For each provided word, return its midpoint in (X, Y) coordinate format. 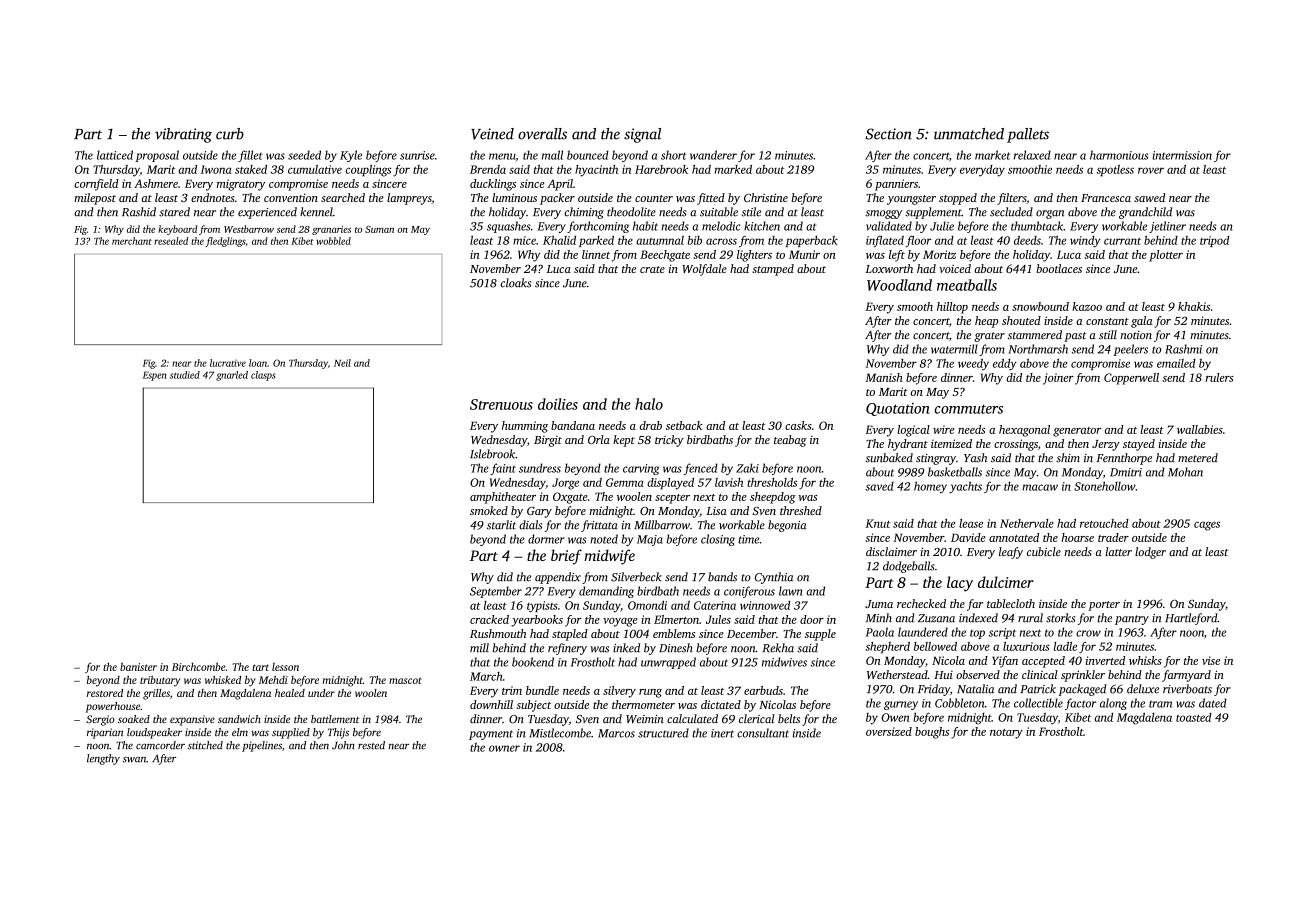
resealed (171, 241)
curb (230, 134)
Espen (155, 376)
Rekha (778, 648)
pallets (1028, 135)
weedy (973, 364)
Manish (884, 377)
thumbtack (1037, 226)
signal (642, 135)
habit (645, 226)
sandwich (239, 719)
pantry (1132, 620)
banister (138, 666)
